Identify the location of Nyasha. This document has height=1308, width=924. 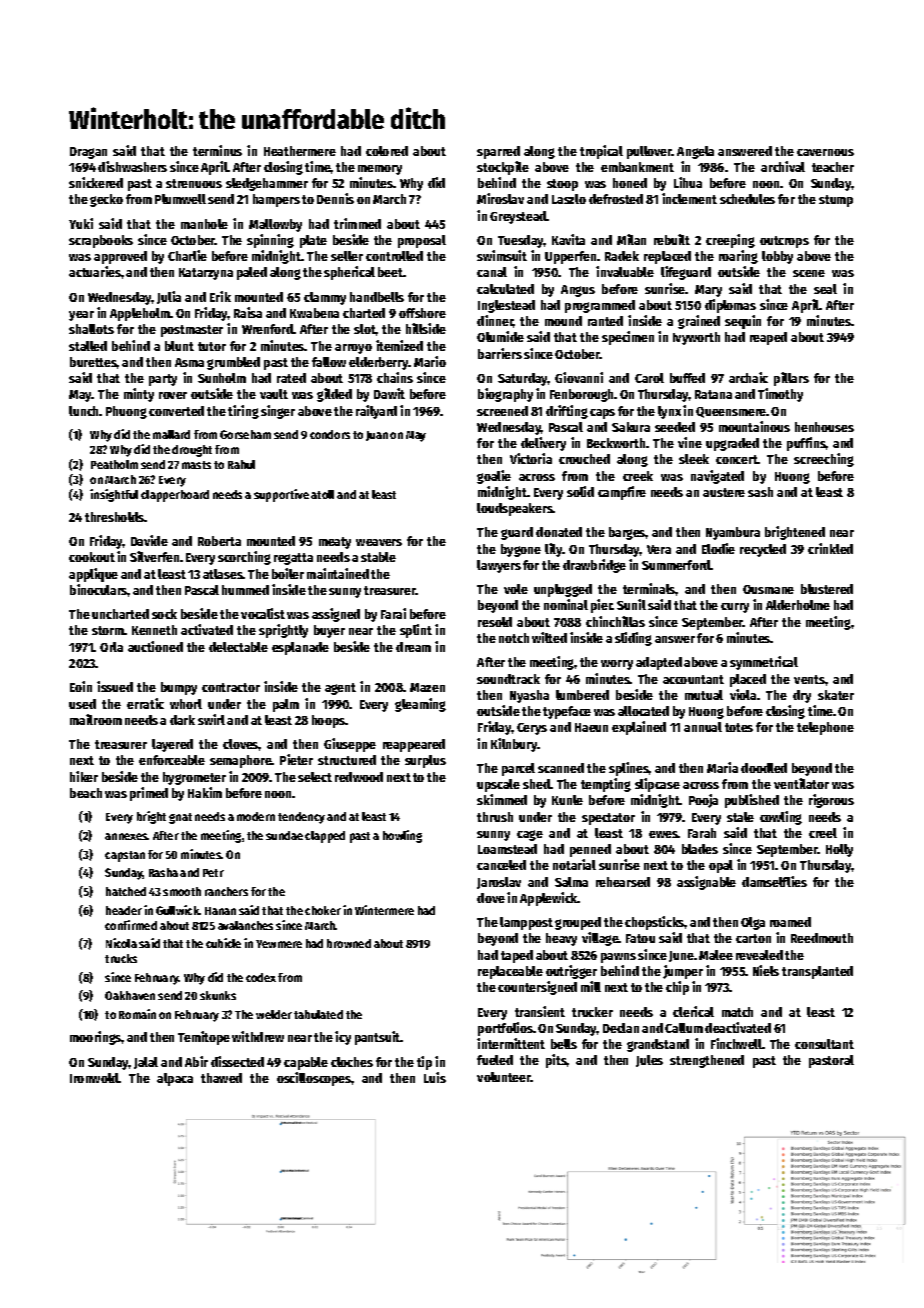
(529, 696).
